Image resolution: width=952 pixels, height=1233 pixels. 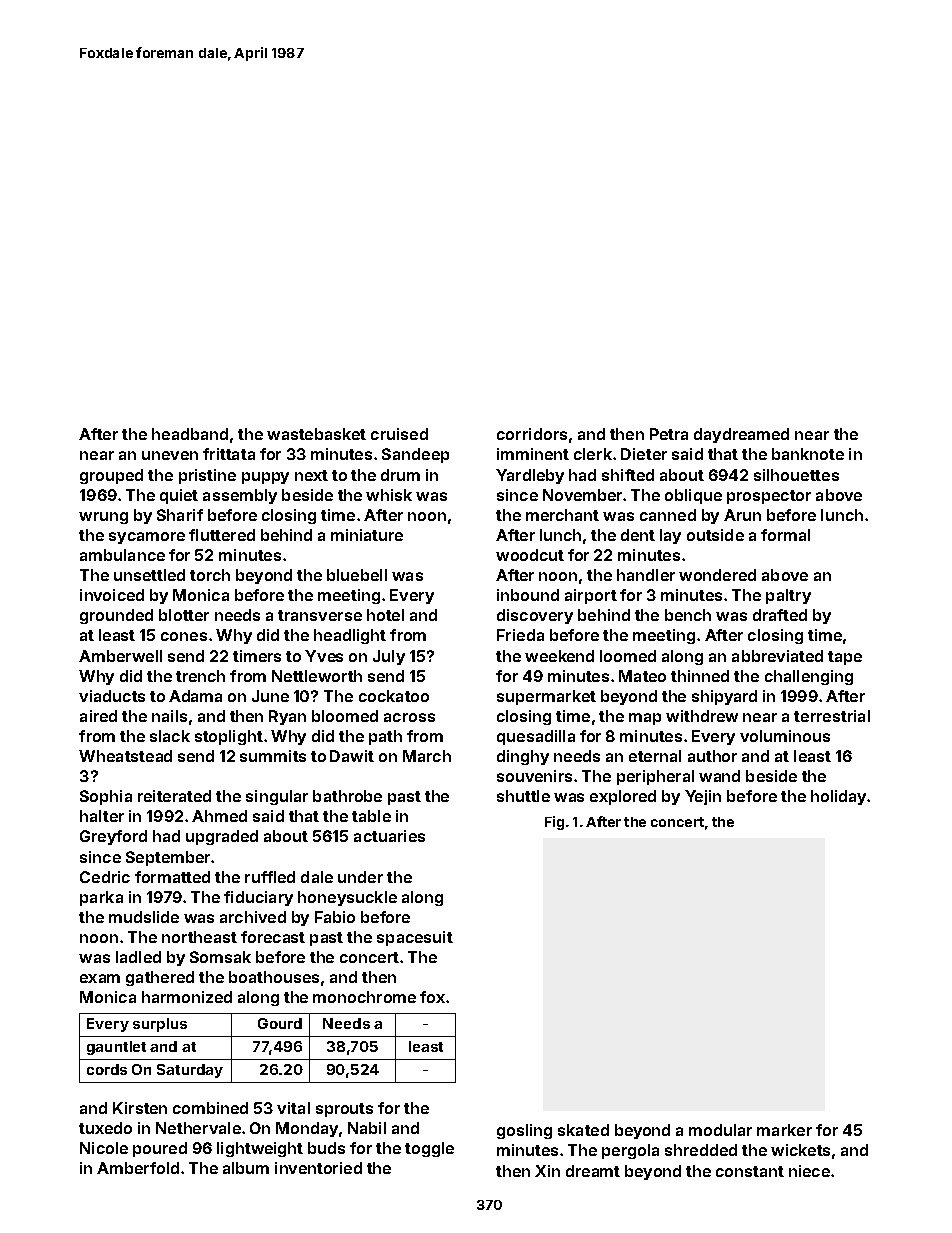 What do you see at coordinates (246, 1168) in the screenshot?
I see `album` at bounding box center [246, 1168].
